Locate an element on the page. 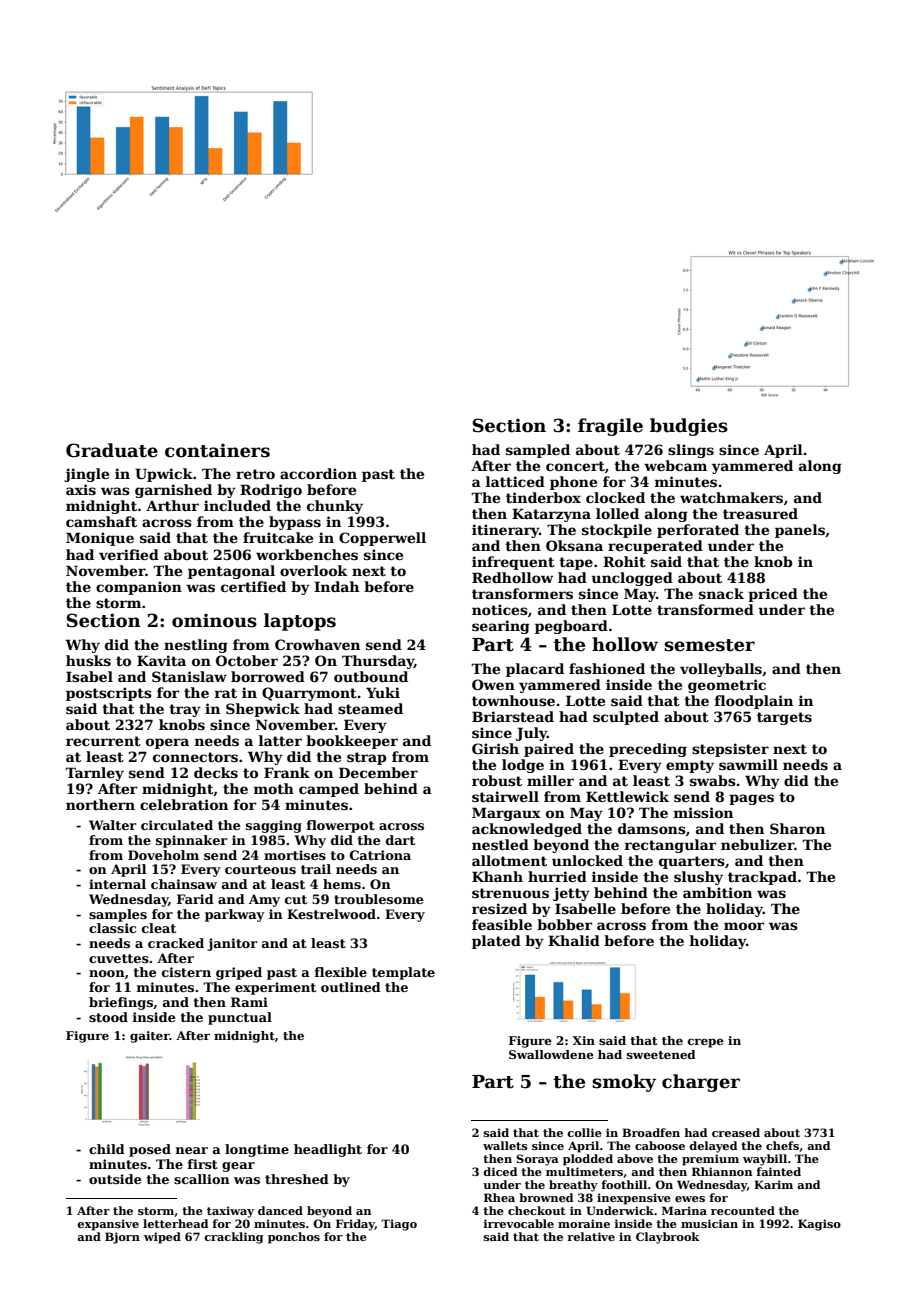 The width and height of the page is (908, 1316). Bjorn is located at coordinates (122, 1238).
